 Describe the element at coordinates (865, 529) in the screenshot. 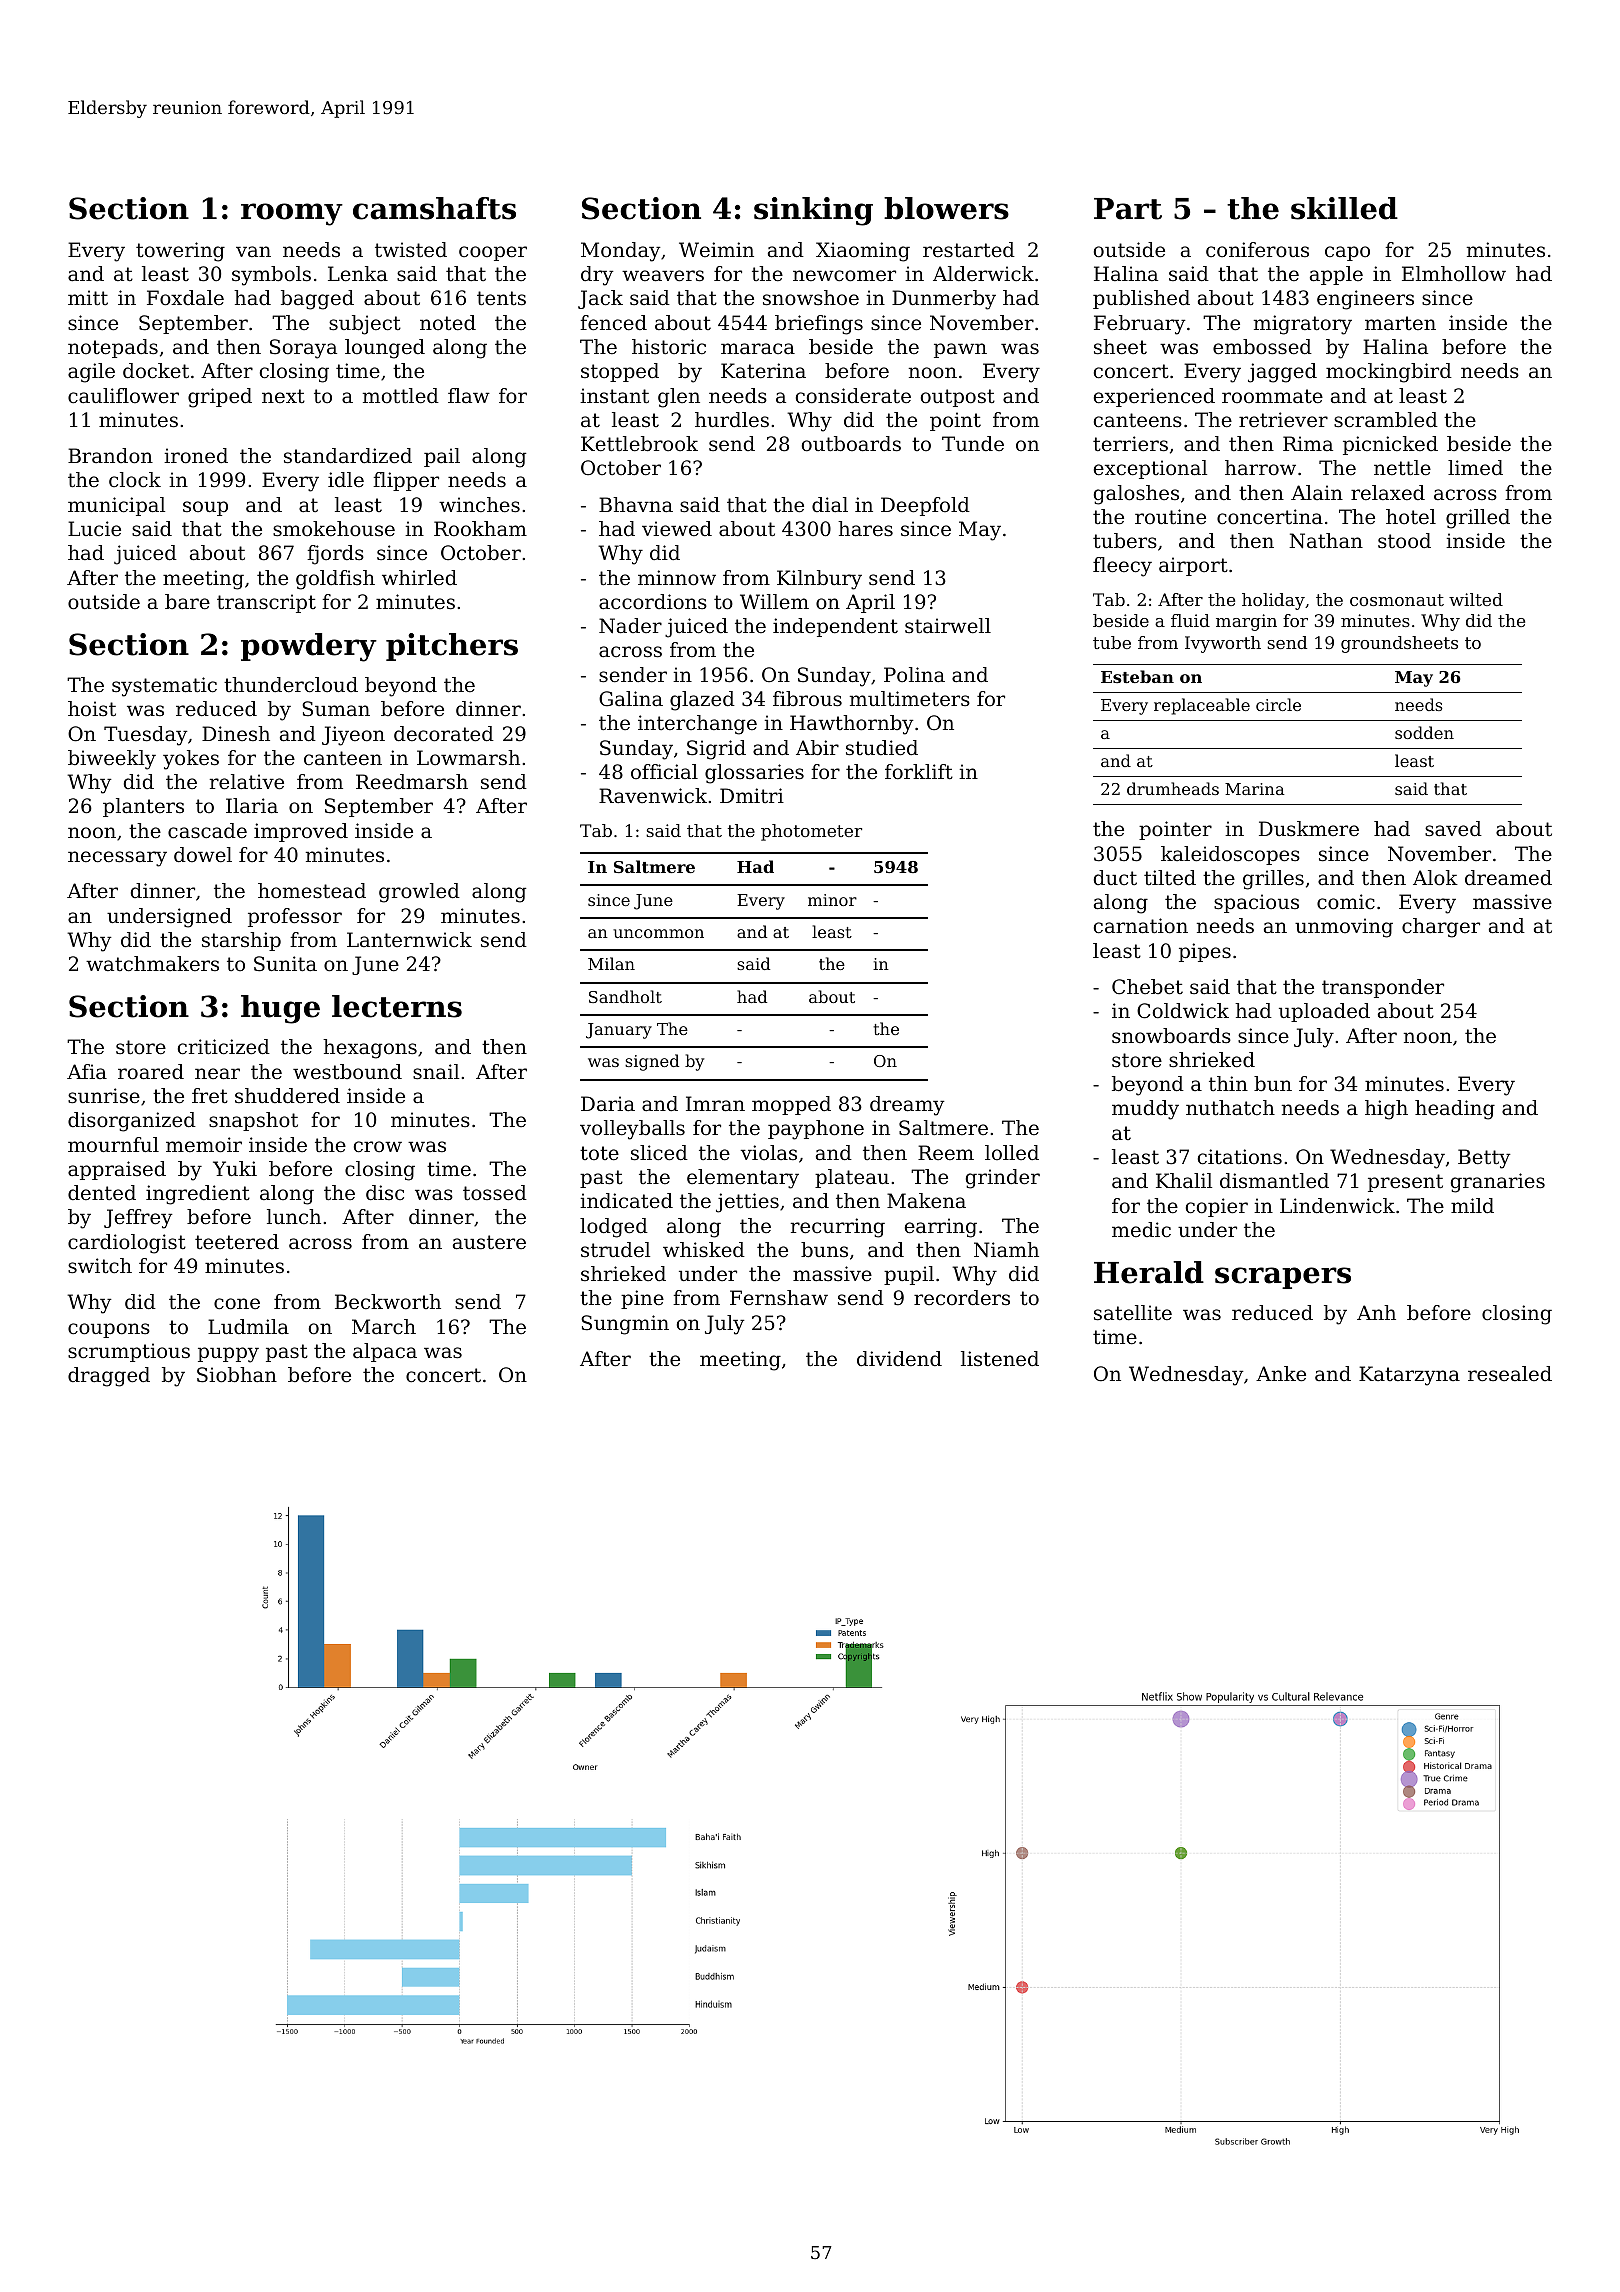

I see `hares` at that location.
